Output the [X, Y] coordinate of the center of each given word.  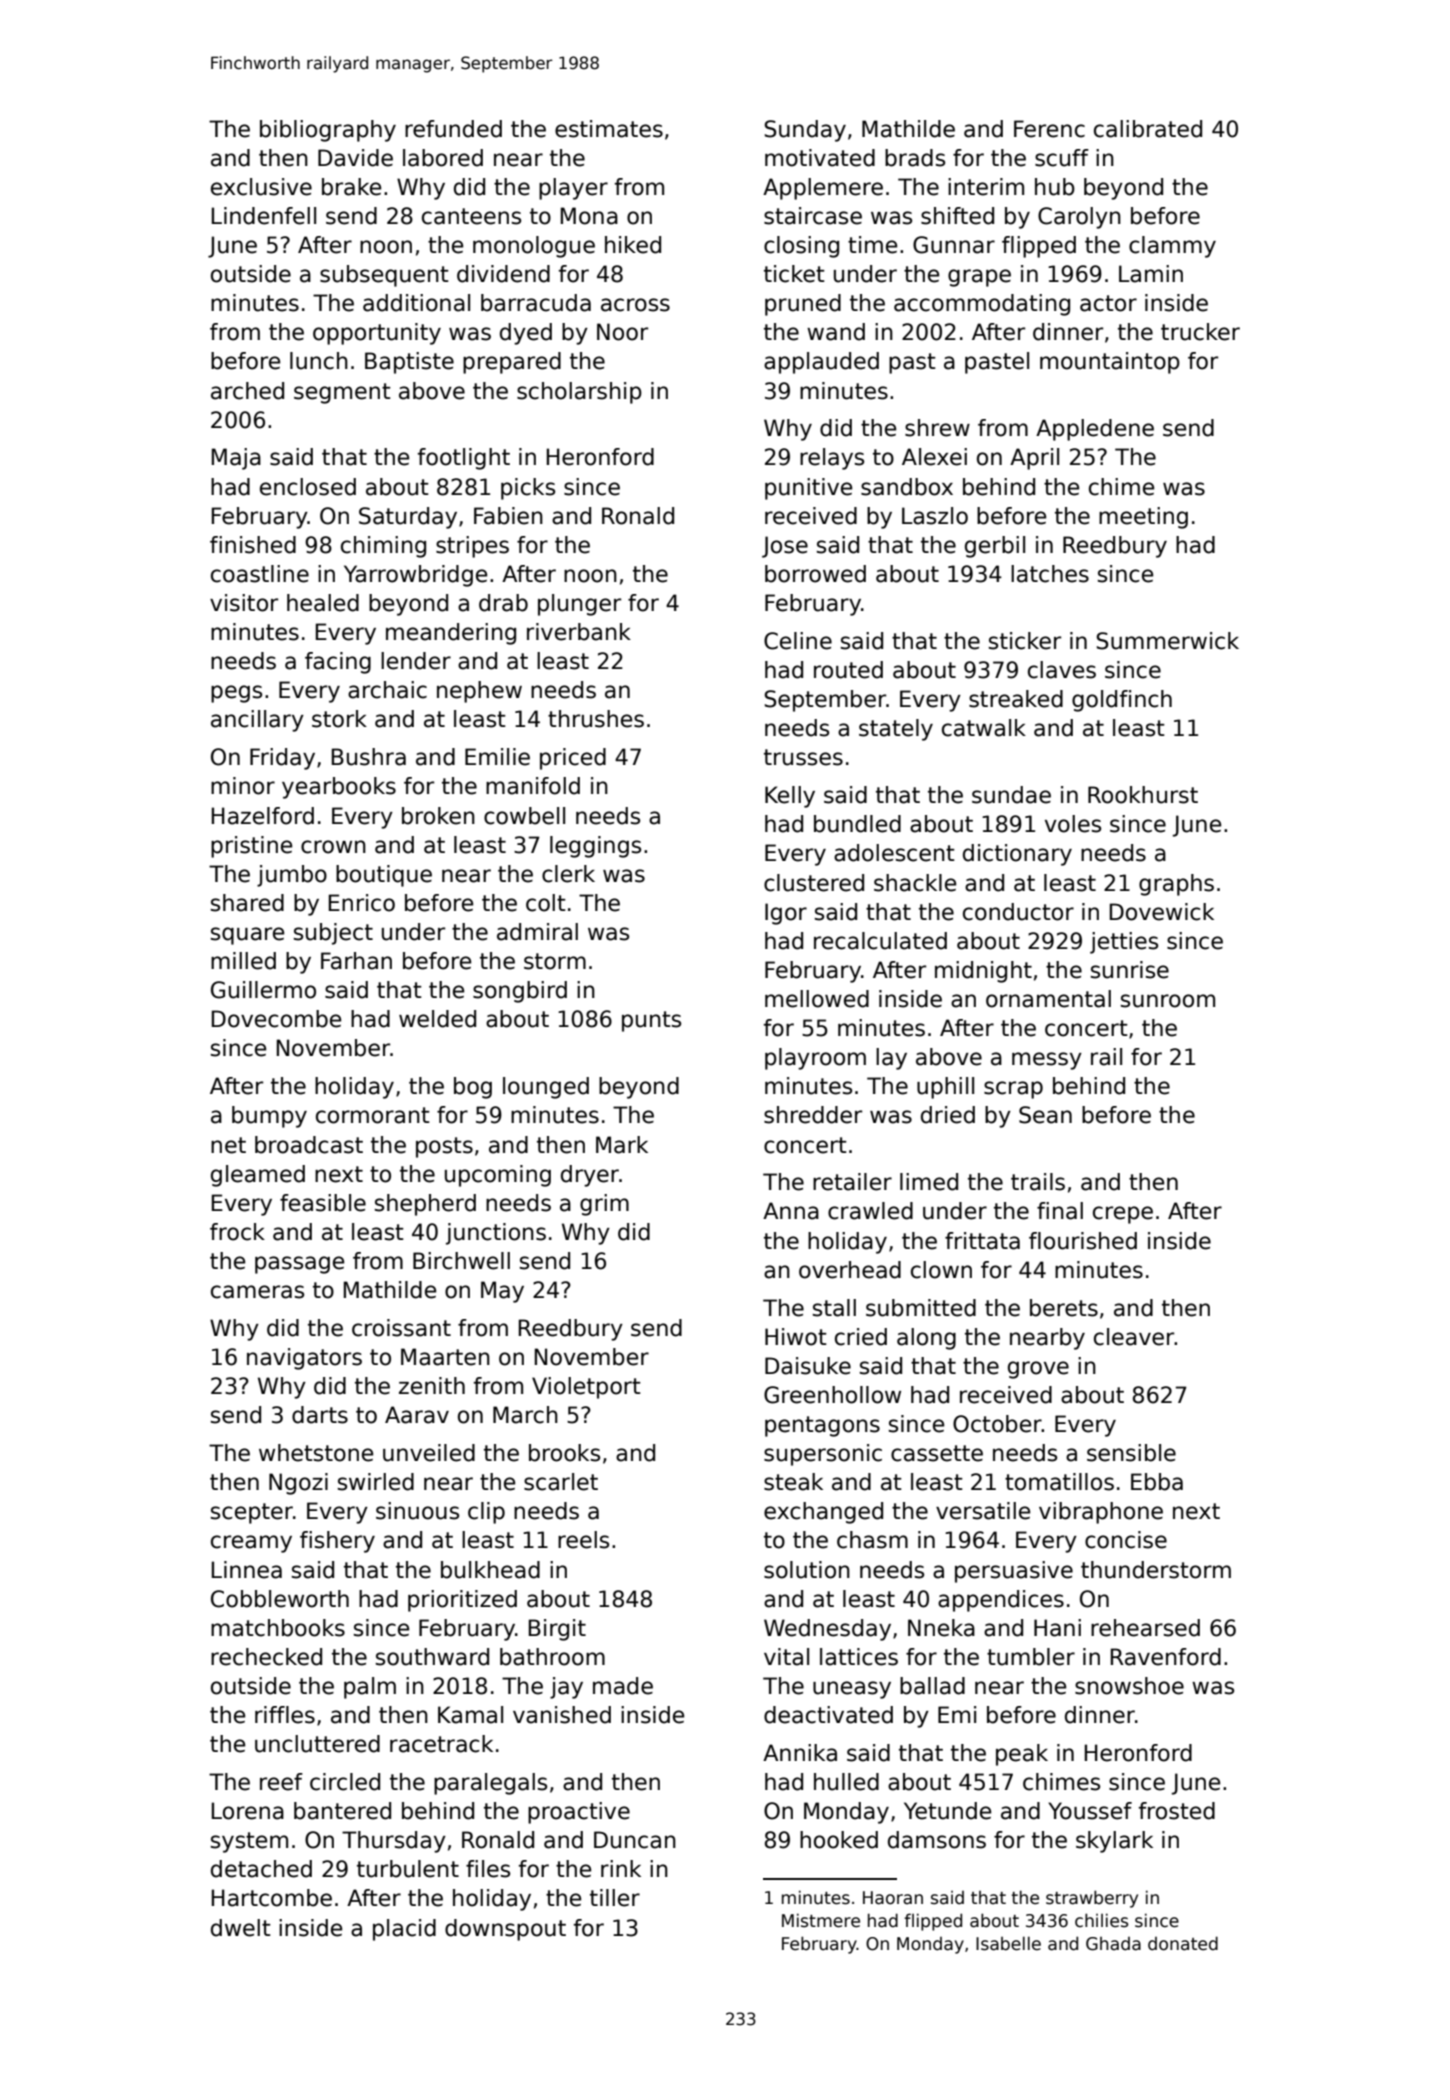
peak [1022, 1755]
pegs [236, 694]
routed [848, 670]
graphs [1176, 885]
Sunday [805, 131]
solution [807, 1570]
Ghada [1113, 1944]
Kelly [790, 797]
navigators [304, 1359]
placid [404, 1930]
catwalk [984, 728]
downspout [505, 1930]
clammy [1172, 247]
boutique [384, 876]
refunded [453, 129]
